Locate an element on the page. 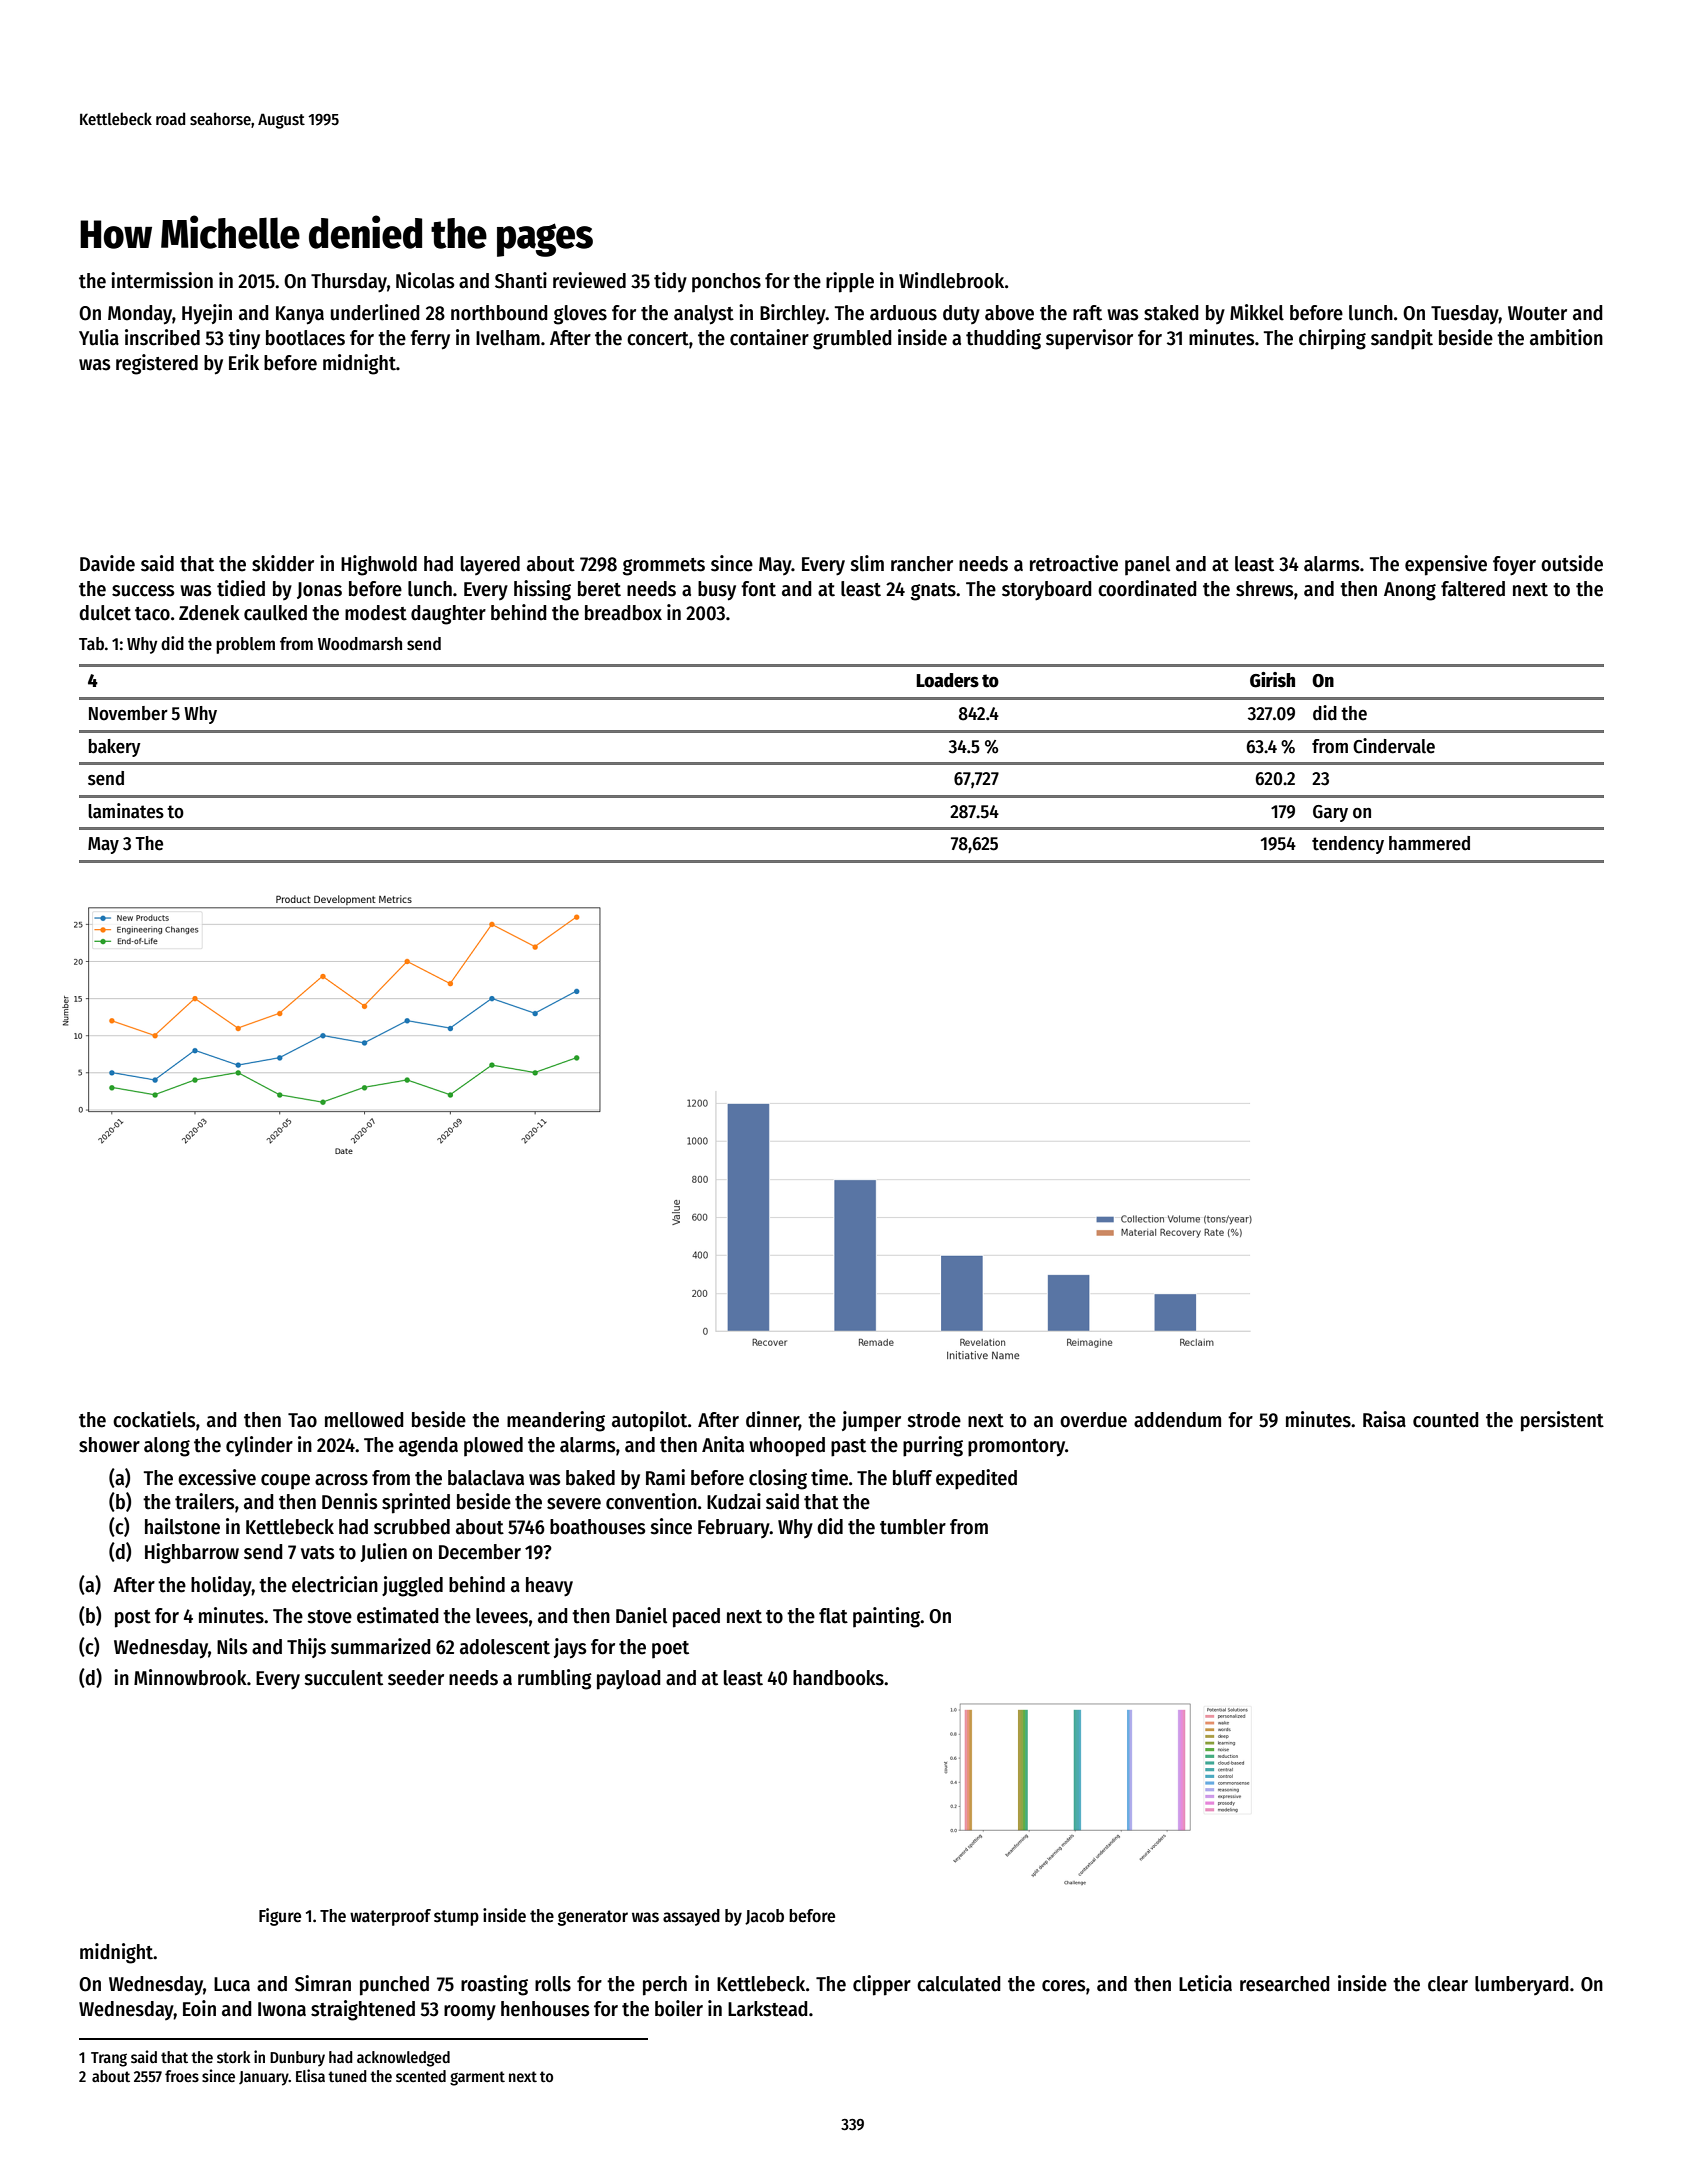  concert is located at coordinates (658, 339).
